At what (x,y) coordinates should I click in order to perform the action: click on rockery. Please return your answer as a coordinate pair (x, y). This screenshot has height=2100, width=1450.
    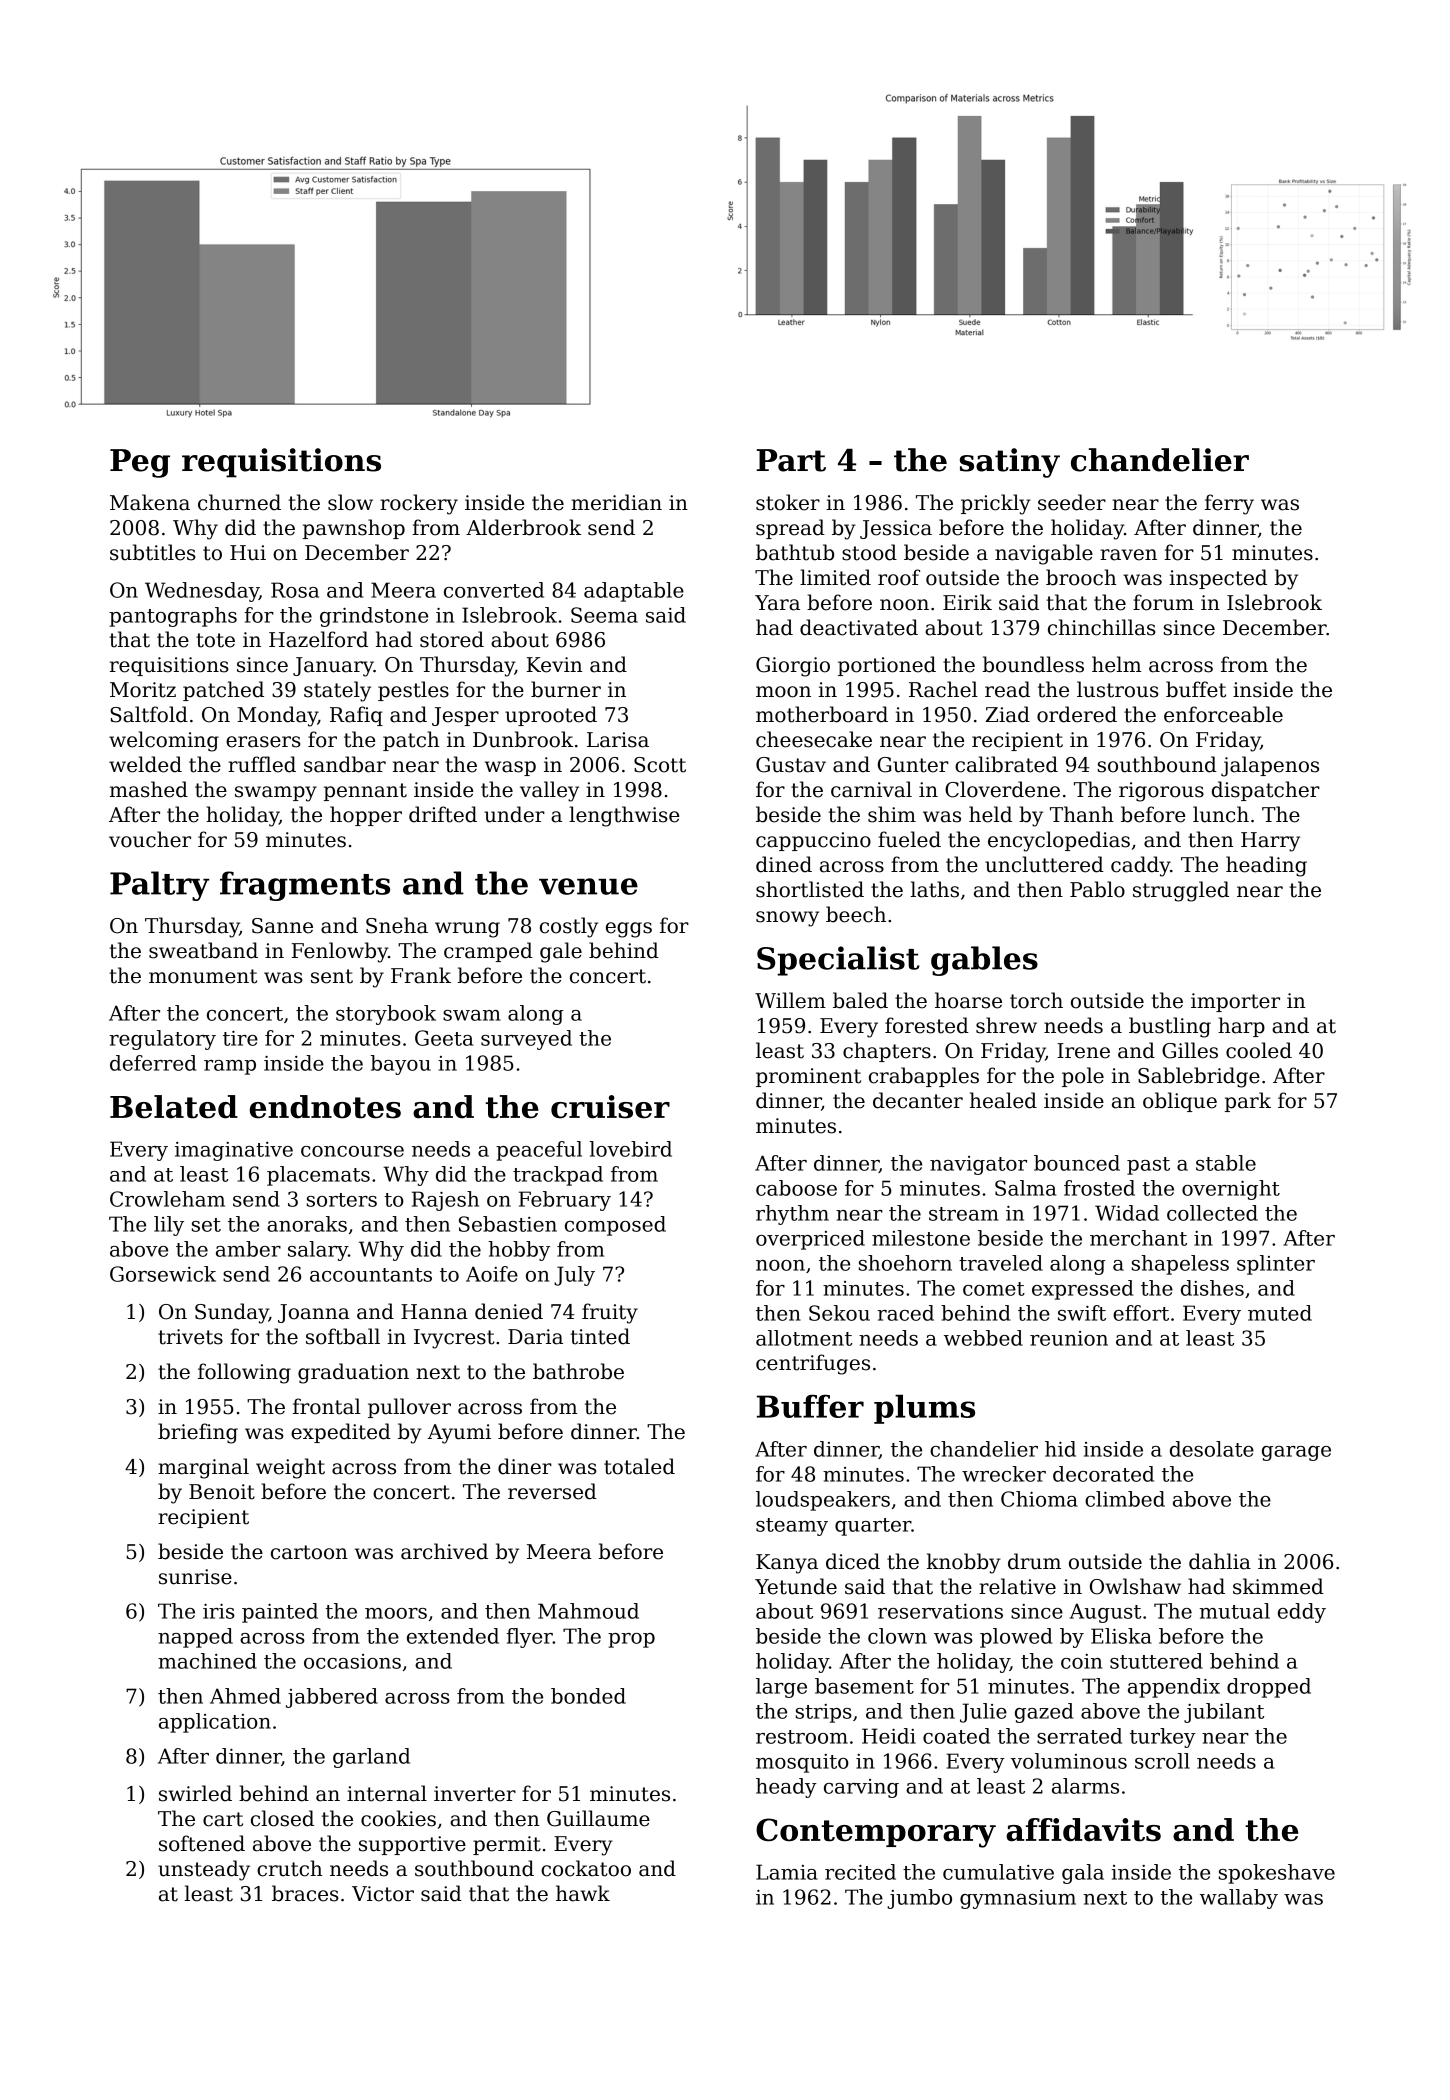
    Looking at the image, I should click on (419, 504).
